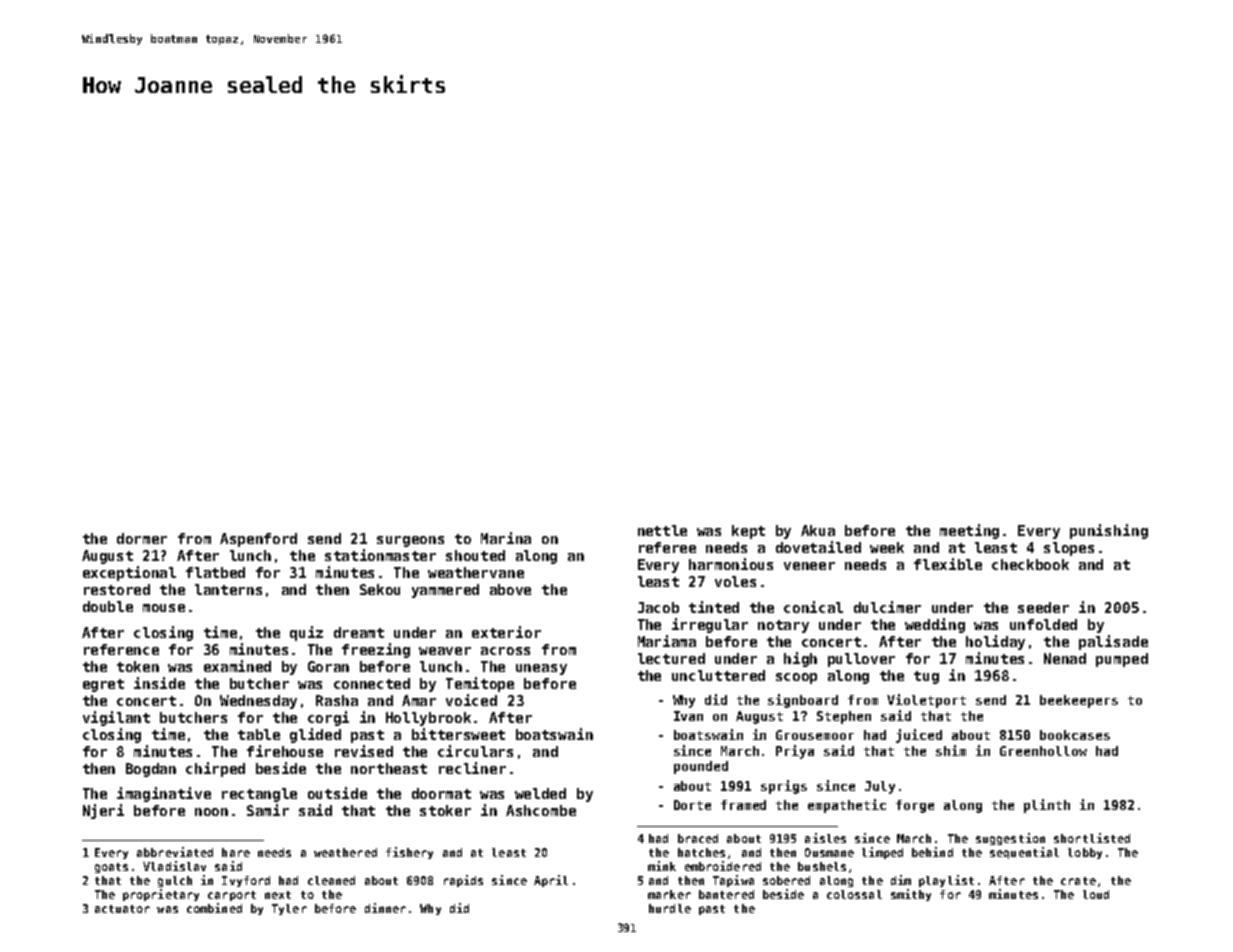 This document has height=952, width=1233. What do you see at coordinates (1085, 853) in the document?
I see `lobby` at bounding box center [1085, 853].
